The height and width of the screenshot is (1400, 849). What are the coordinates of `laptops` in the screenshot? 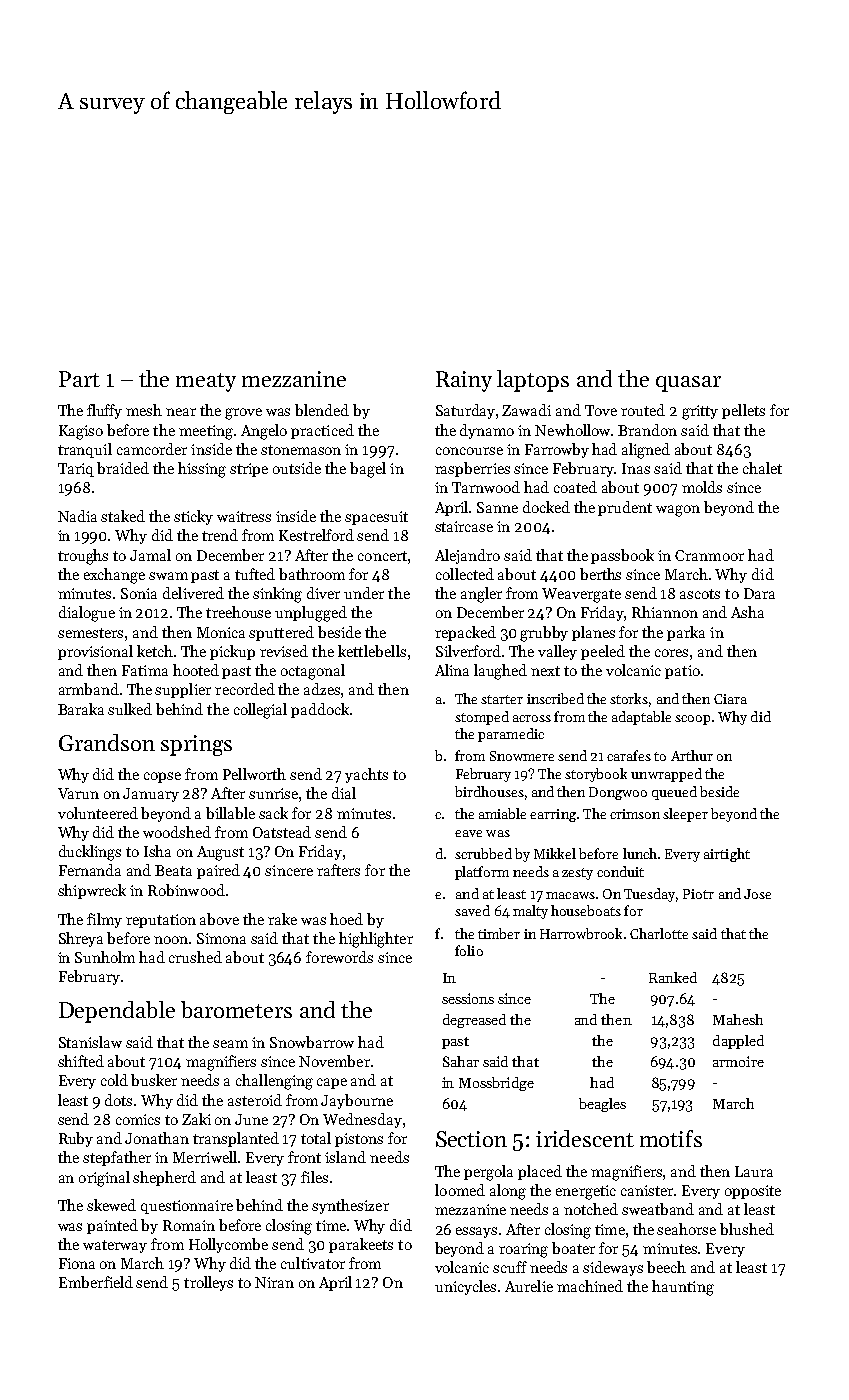 It's located at (533, 381).
